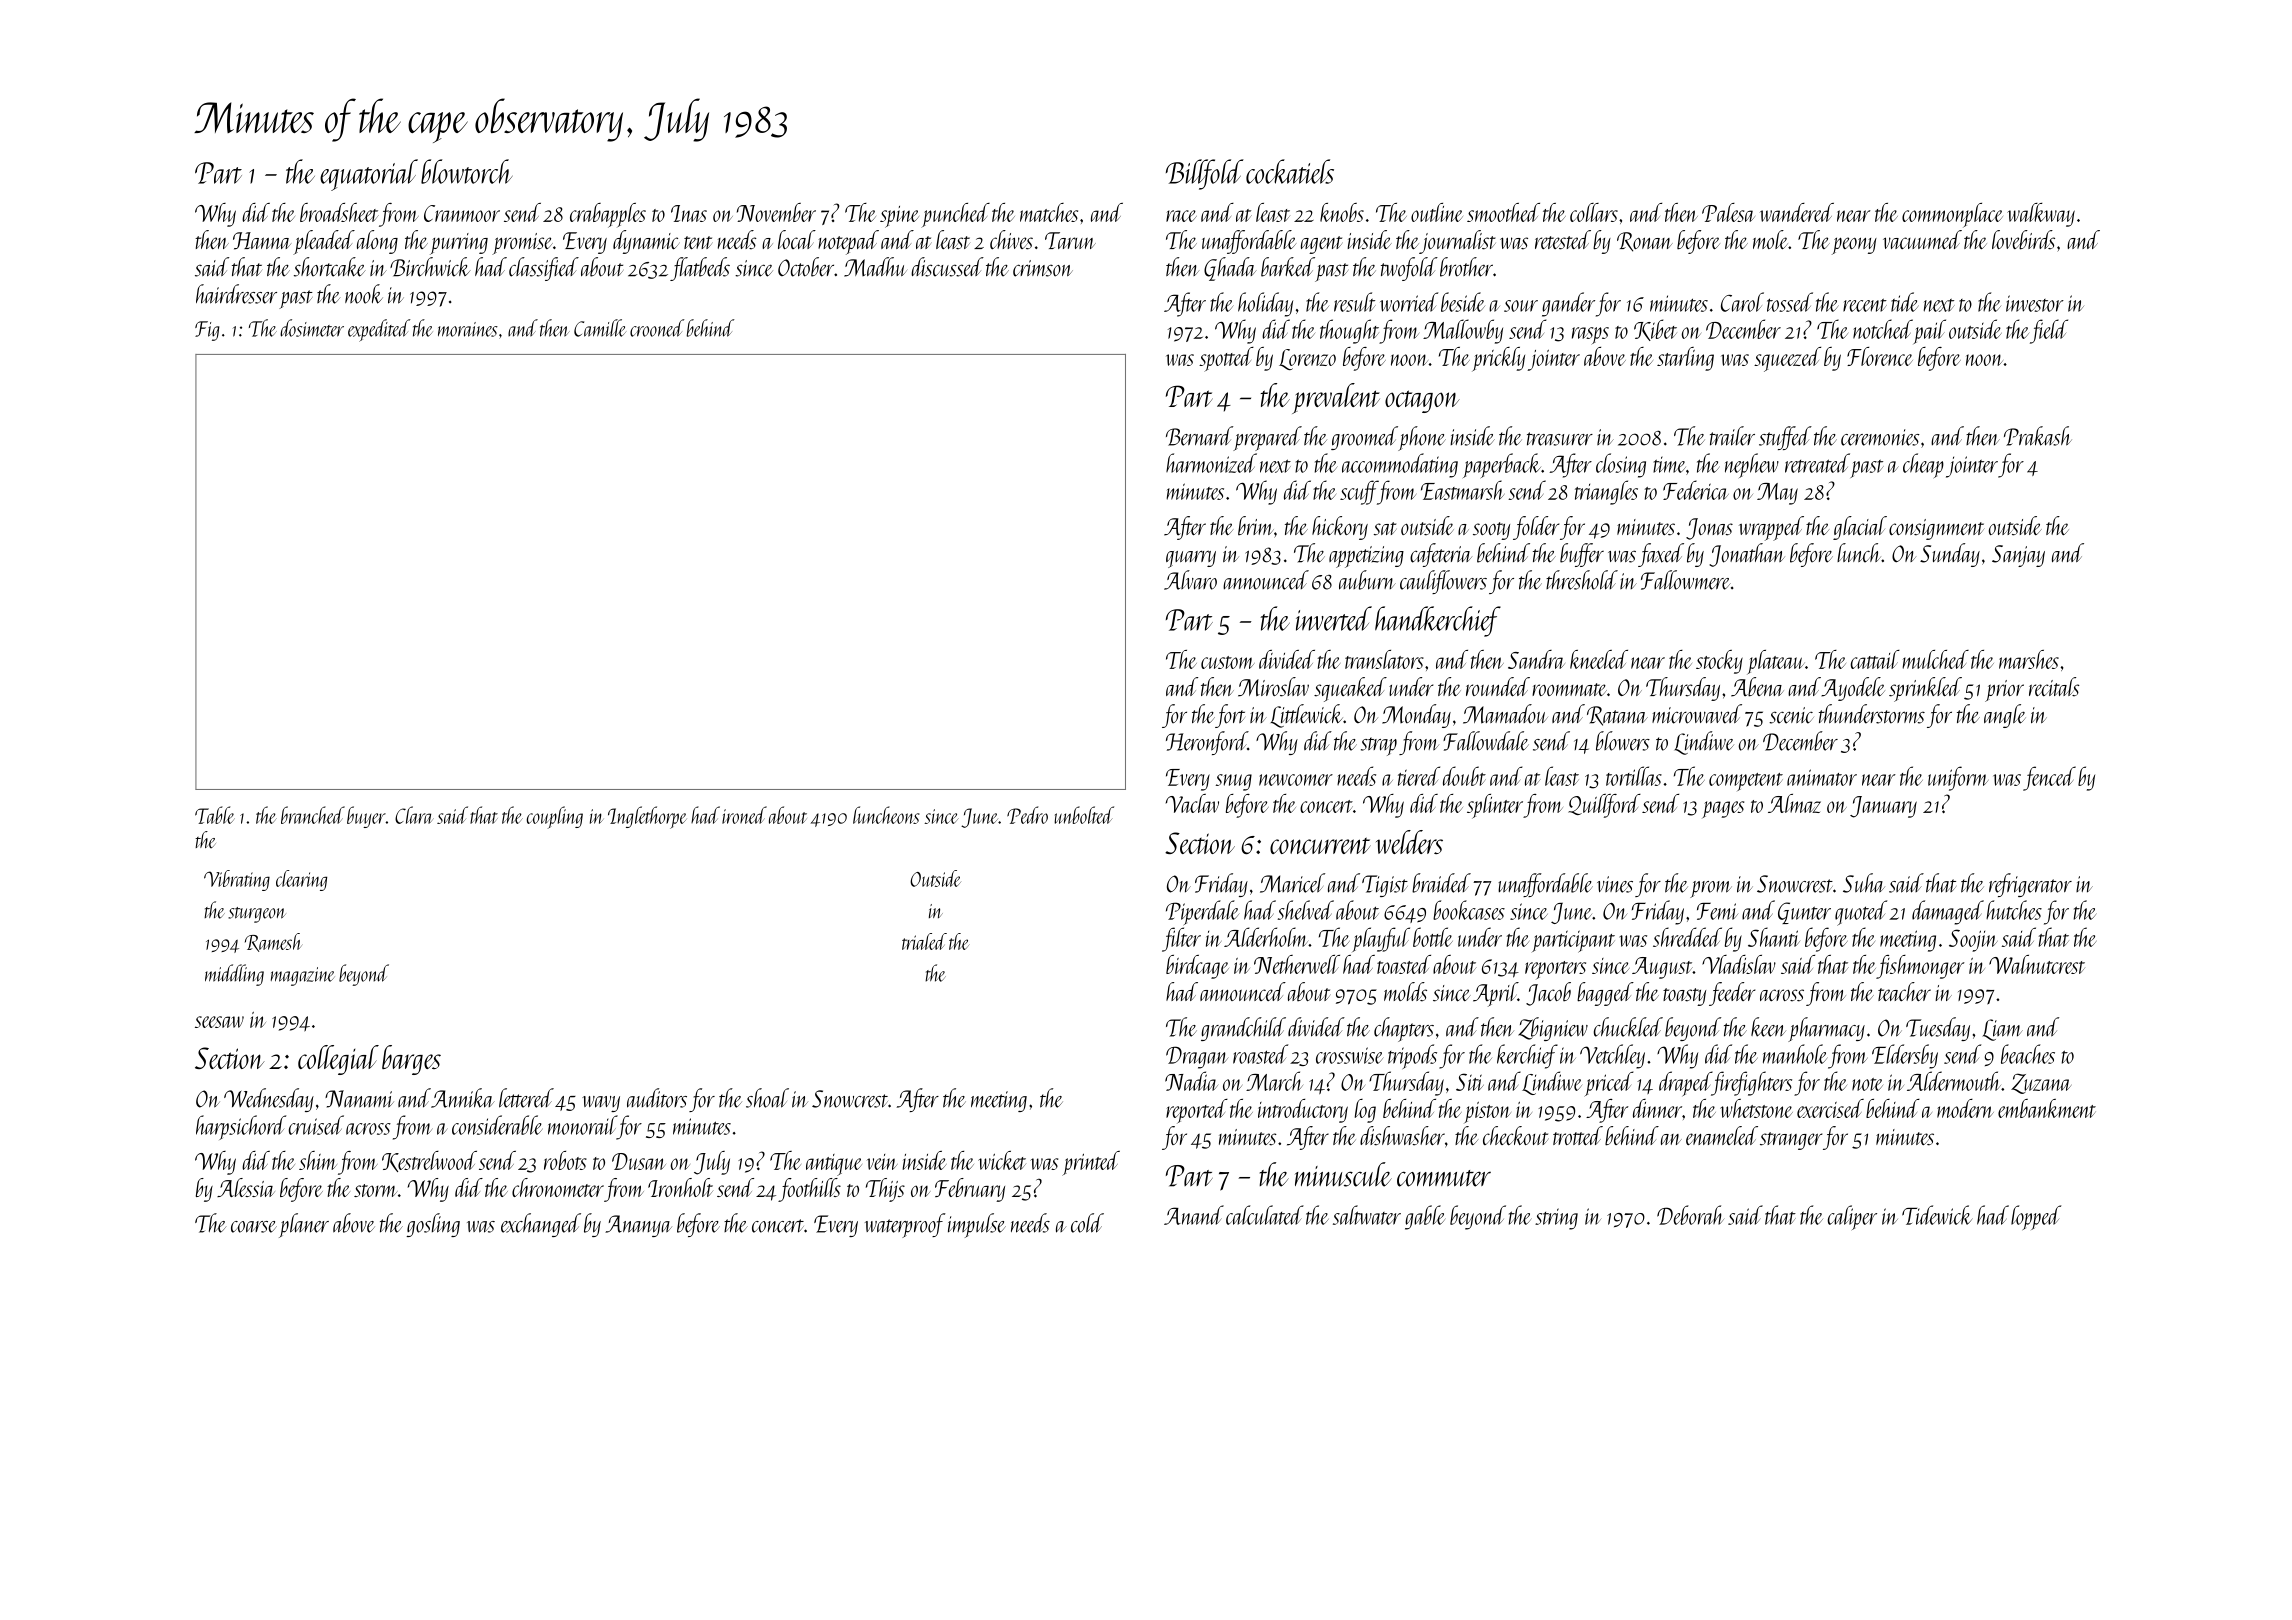 The height and width of the page is (1620, 2292). What do you see at coordinates (1728, 212) in the page?
I see `Palesa` at bounding box center [1728, 212].
